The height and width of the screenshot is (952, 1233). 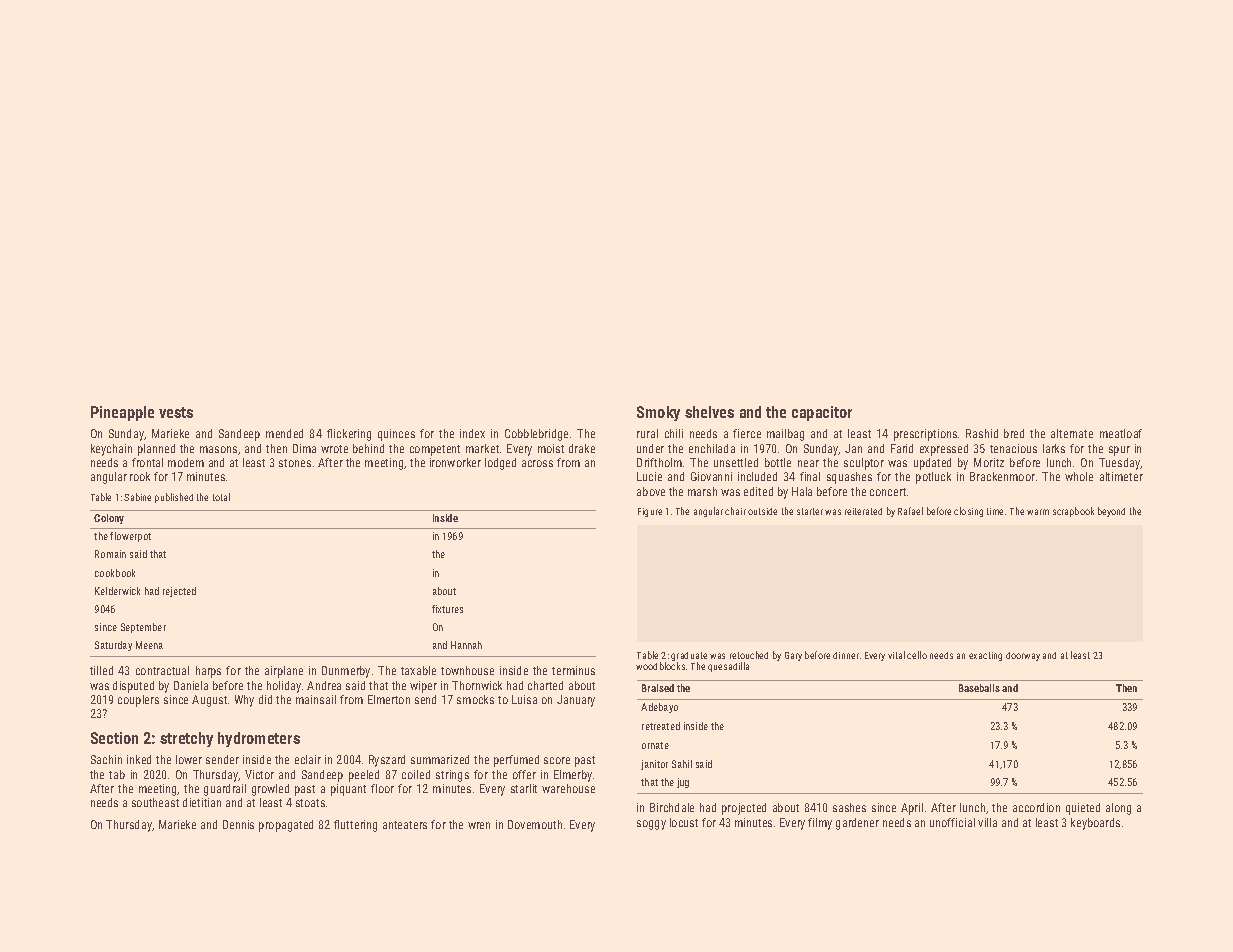 I want to click on eclair, so click(x=308, y=759).
